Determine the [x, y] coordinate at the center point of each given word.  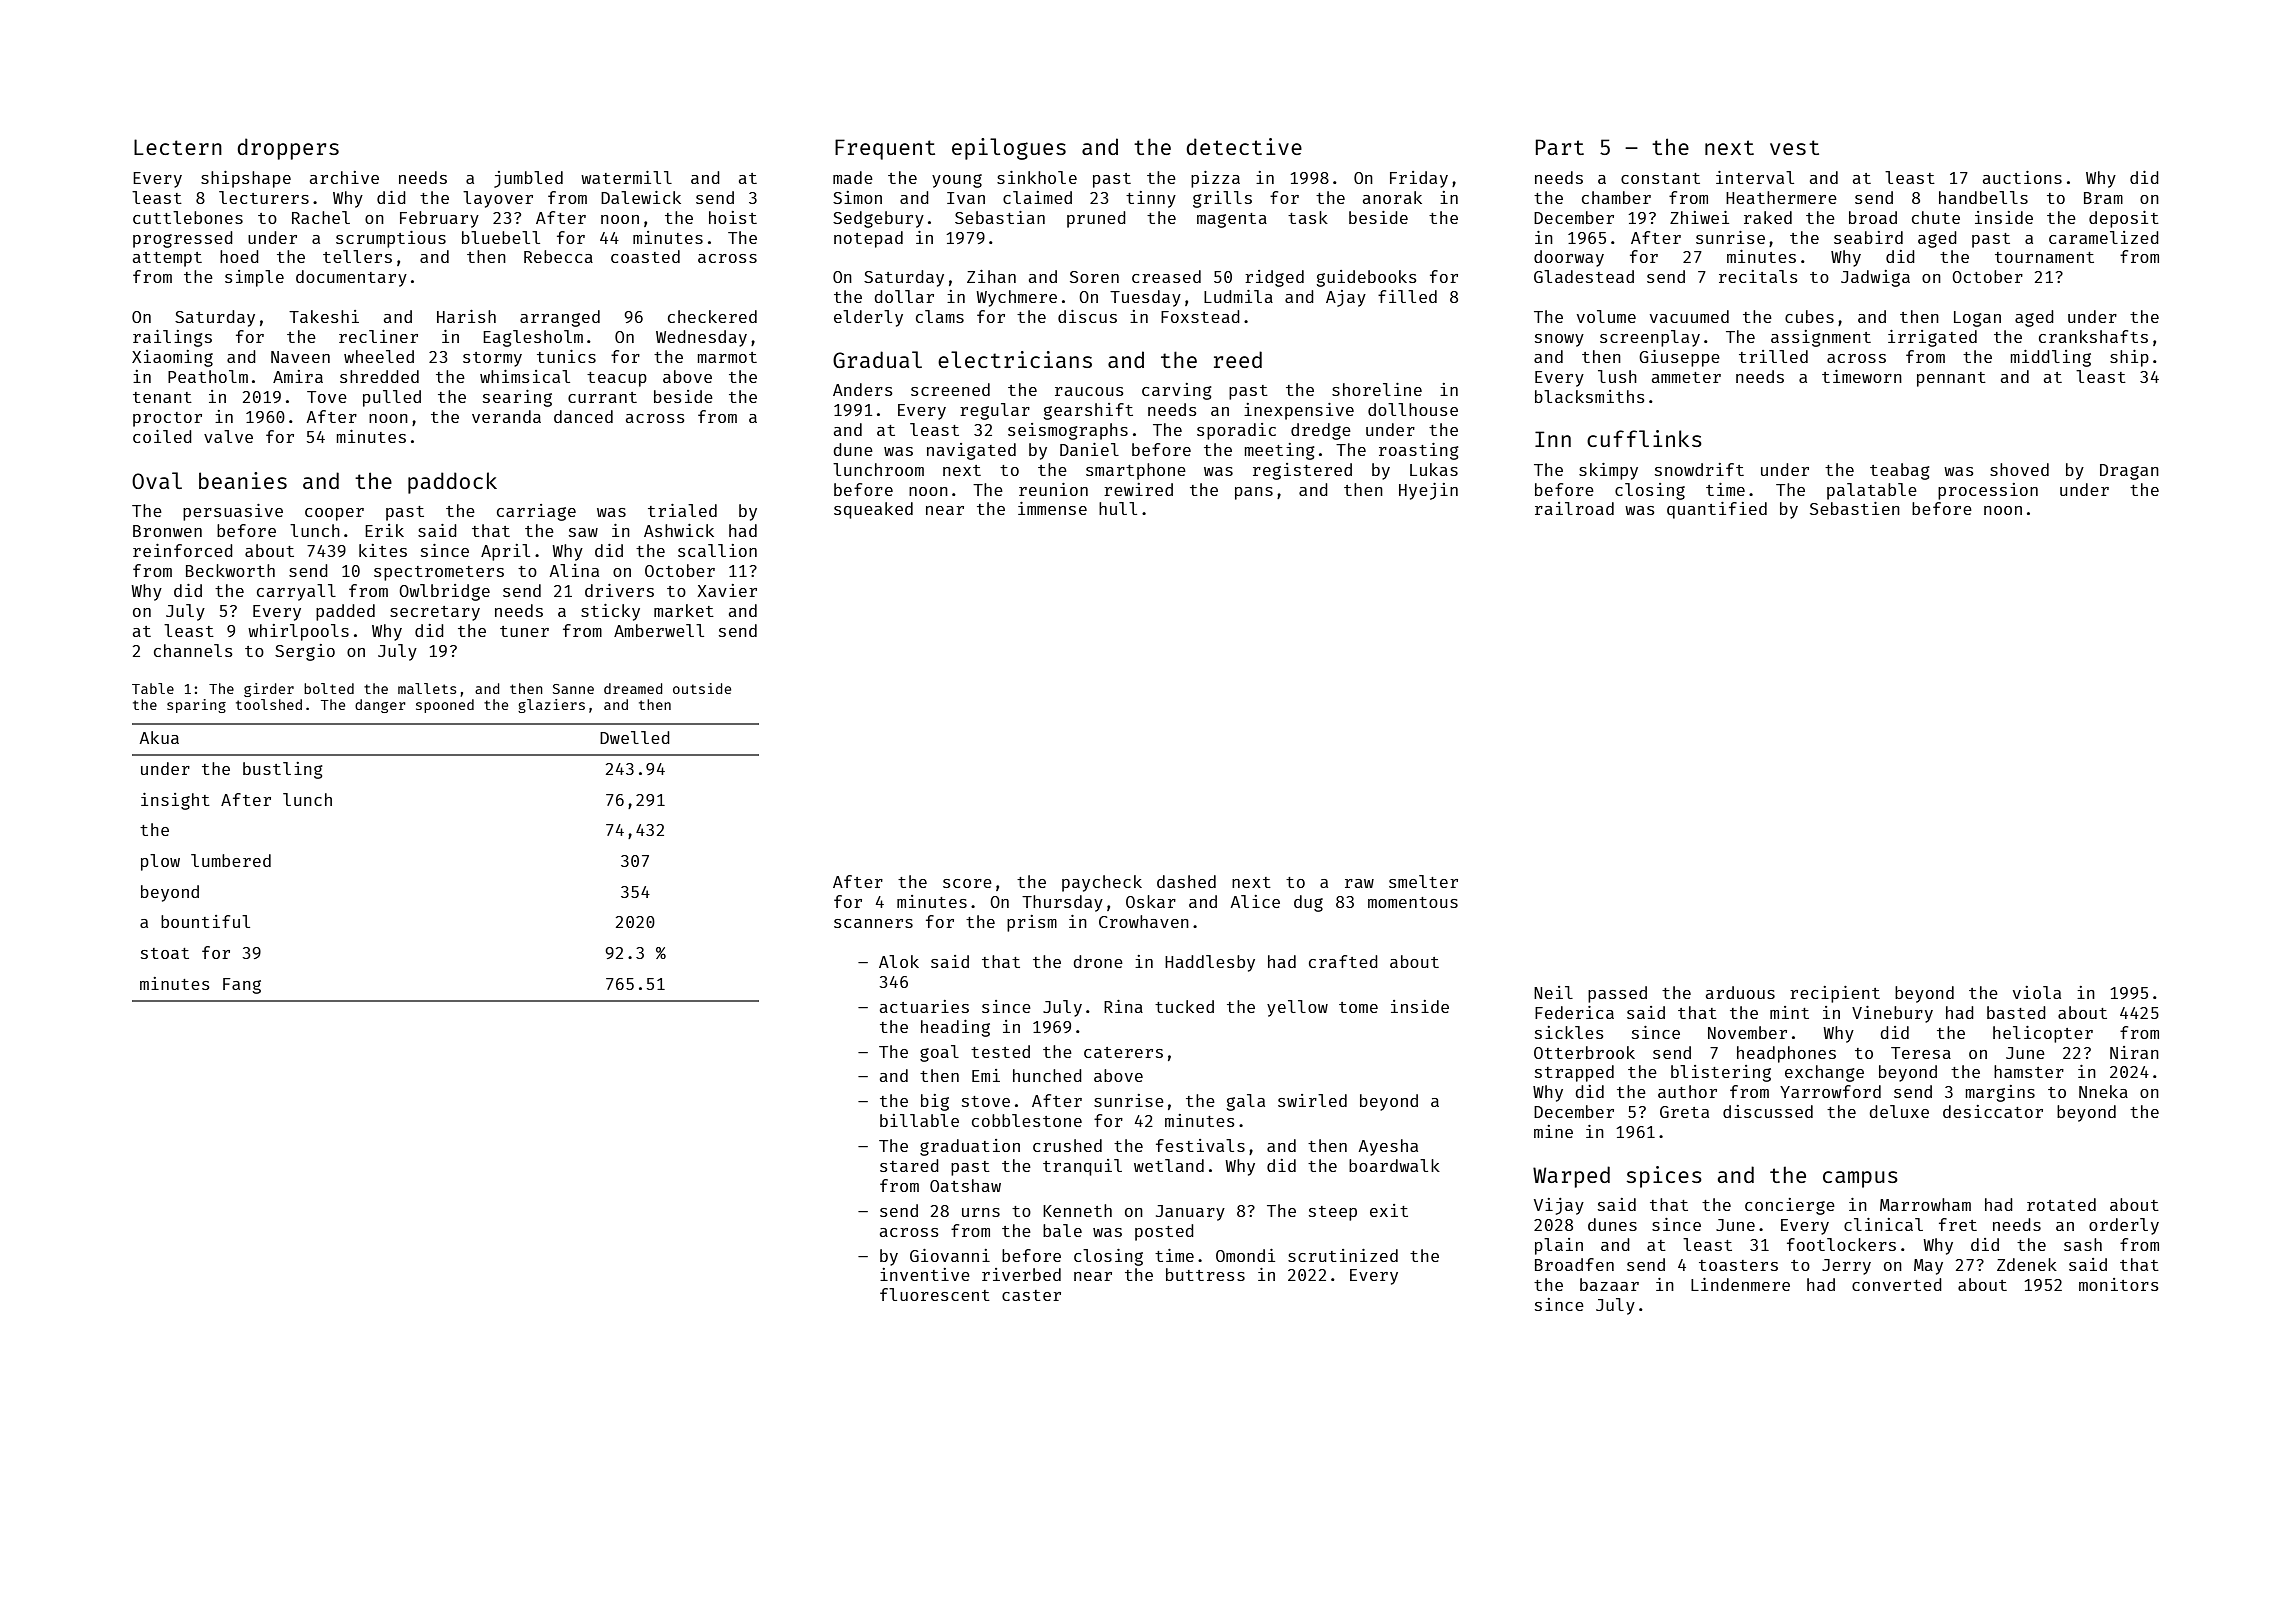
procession [1988, 491]
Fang [242, 986]
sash [2083, 1244]
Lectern [178, 147]
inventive [925, 1274]
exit [1389, 1210]
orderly [2124, 1226]
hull [1118, 508]
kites [383, 550]
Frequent [885, 149]
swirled [1312, 1100]
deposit [2124, 219]
